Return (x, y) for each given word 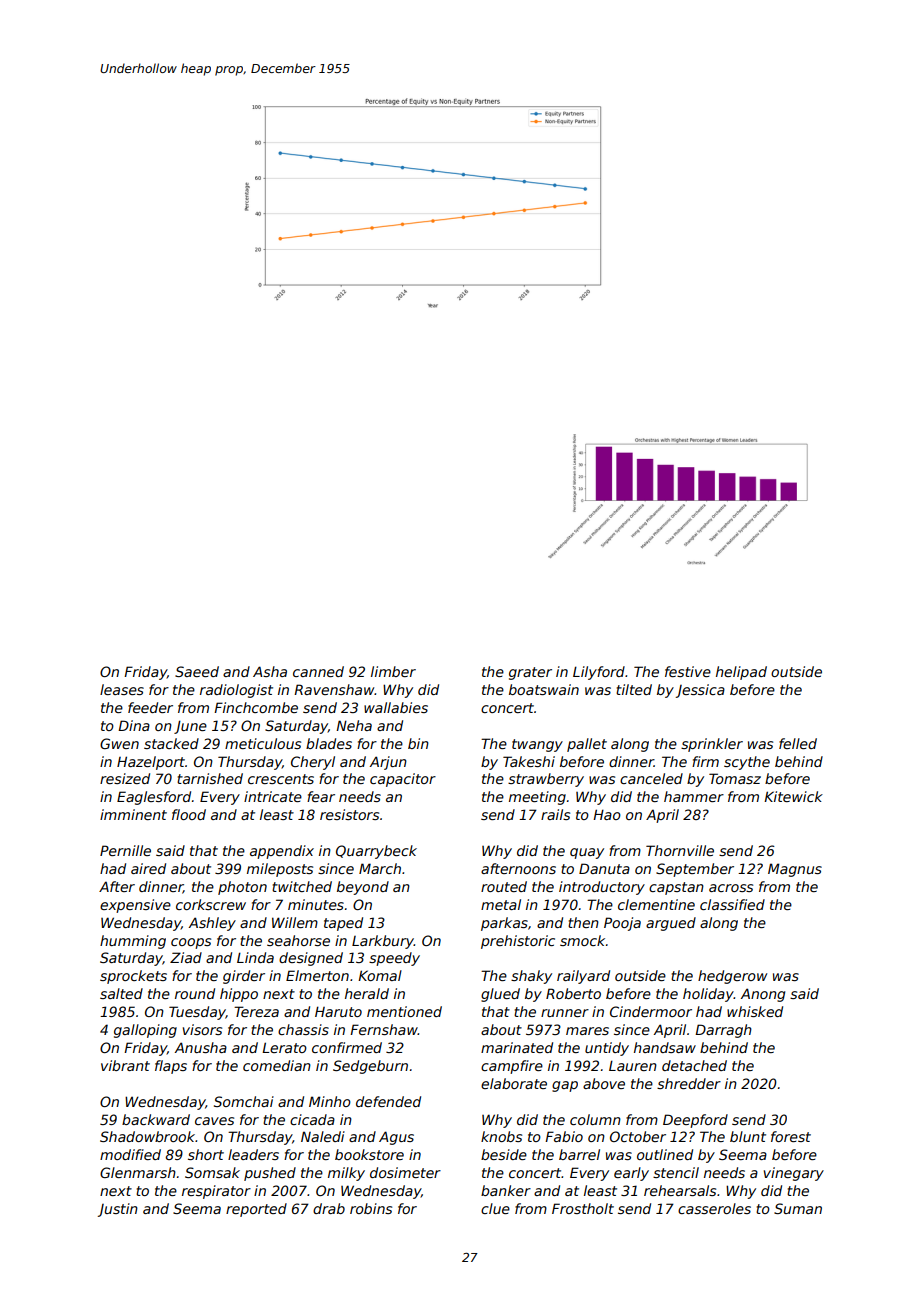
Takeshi (529, 761)
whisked (755, 1011)
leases (122, 689)
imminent (133, 814)
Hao (607, 814)
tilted (634, 689)
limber (393, 671)
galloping (145, 1031)
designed (311, 959)
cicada (312, 1119)
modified (130, 1154)
